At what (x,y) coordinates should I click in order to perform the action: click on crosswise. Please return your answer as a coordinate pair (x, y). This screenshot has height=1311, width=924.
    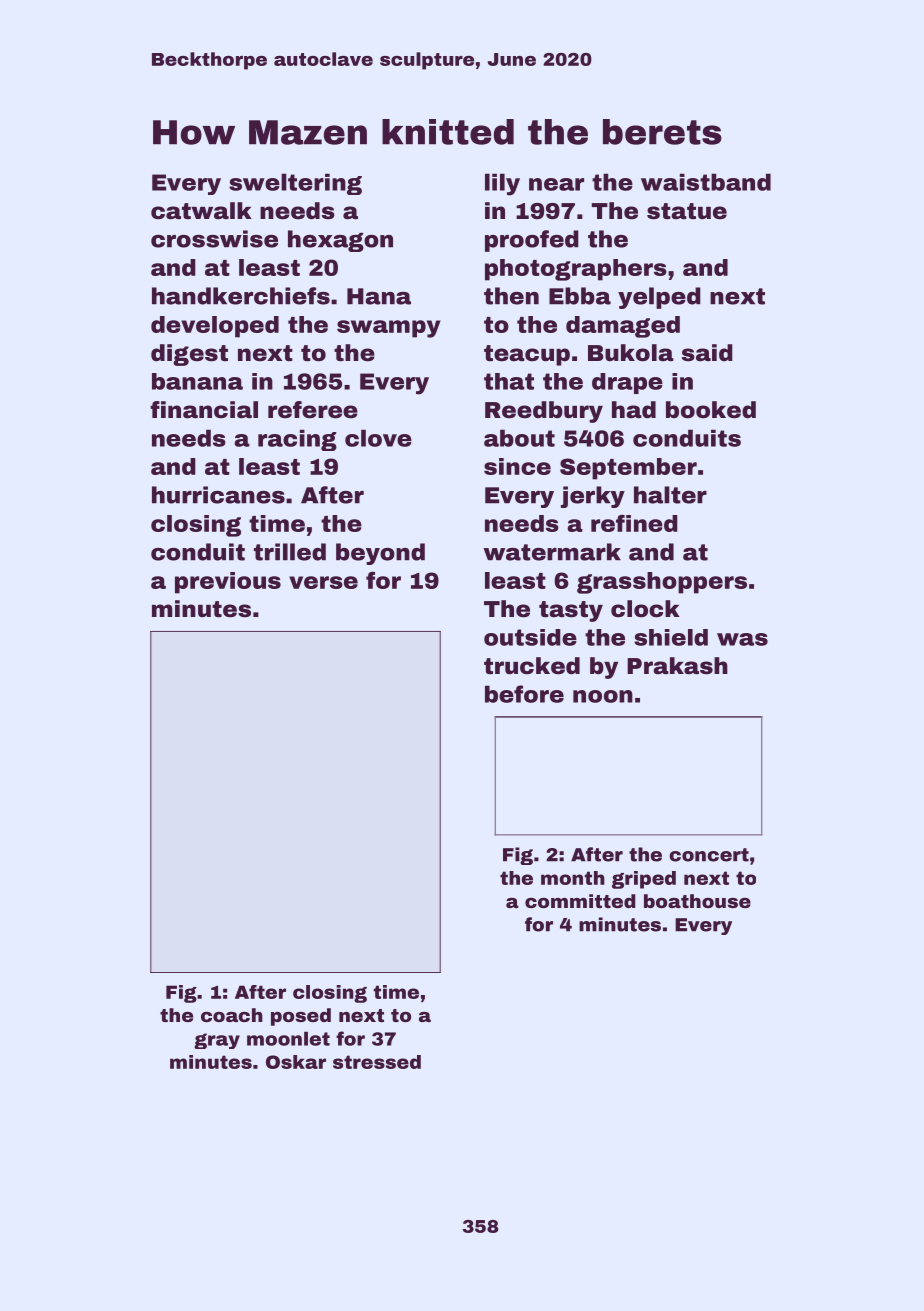
    Looking at the image, I should click on (214, 239).
